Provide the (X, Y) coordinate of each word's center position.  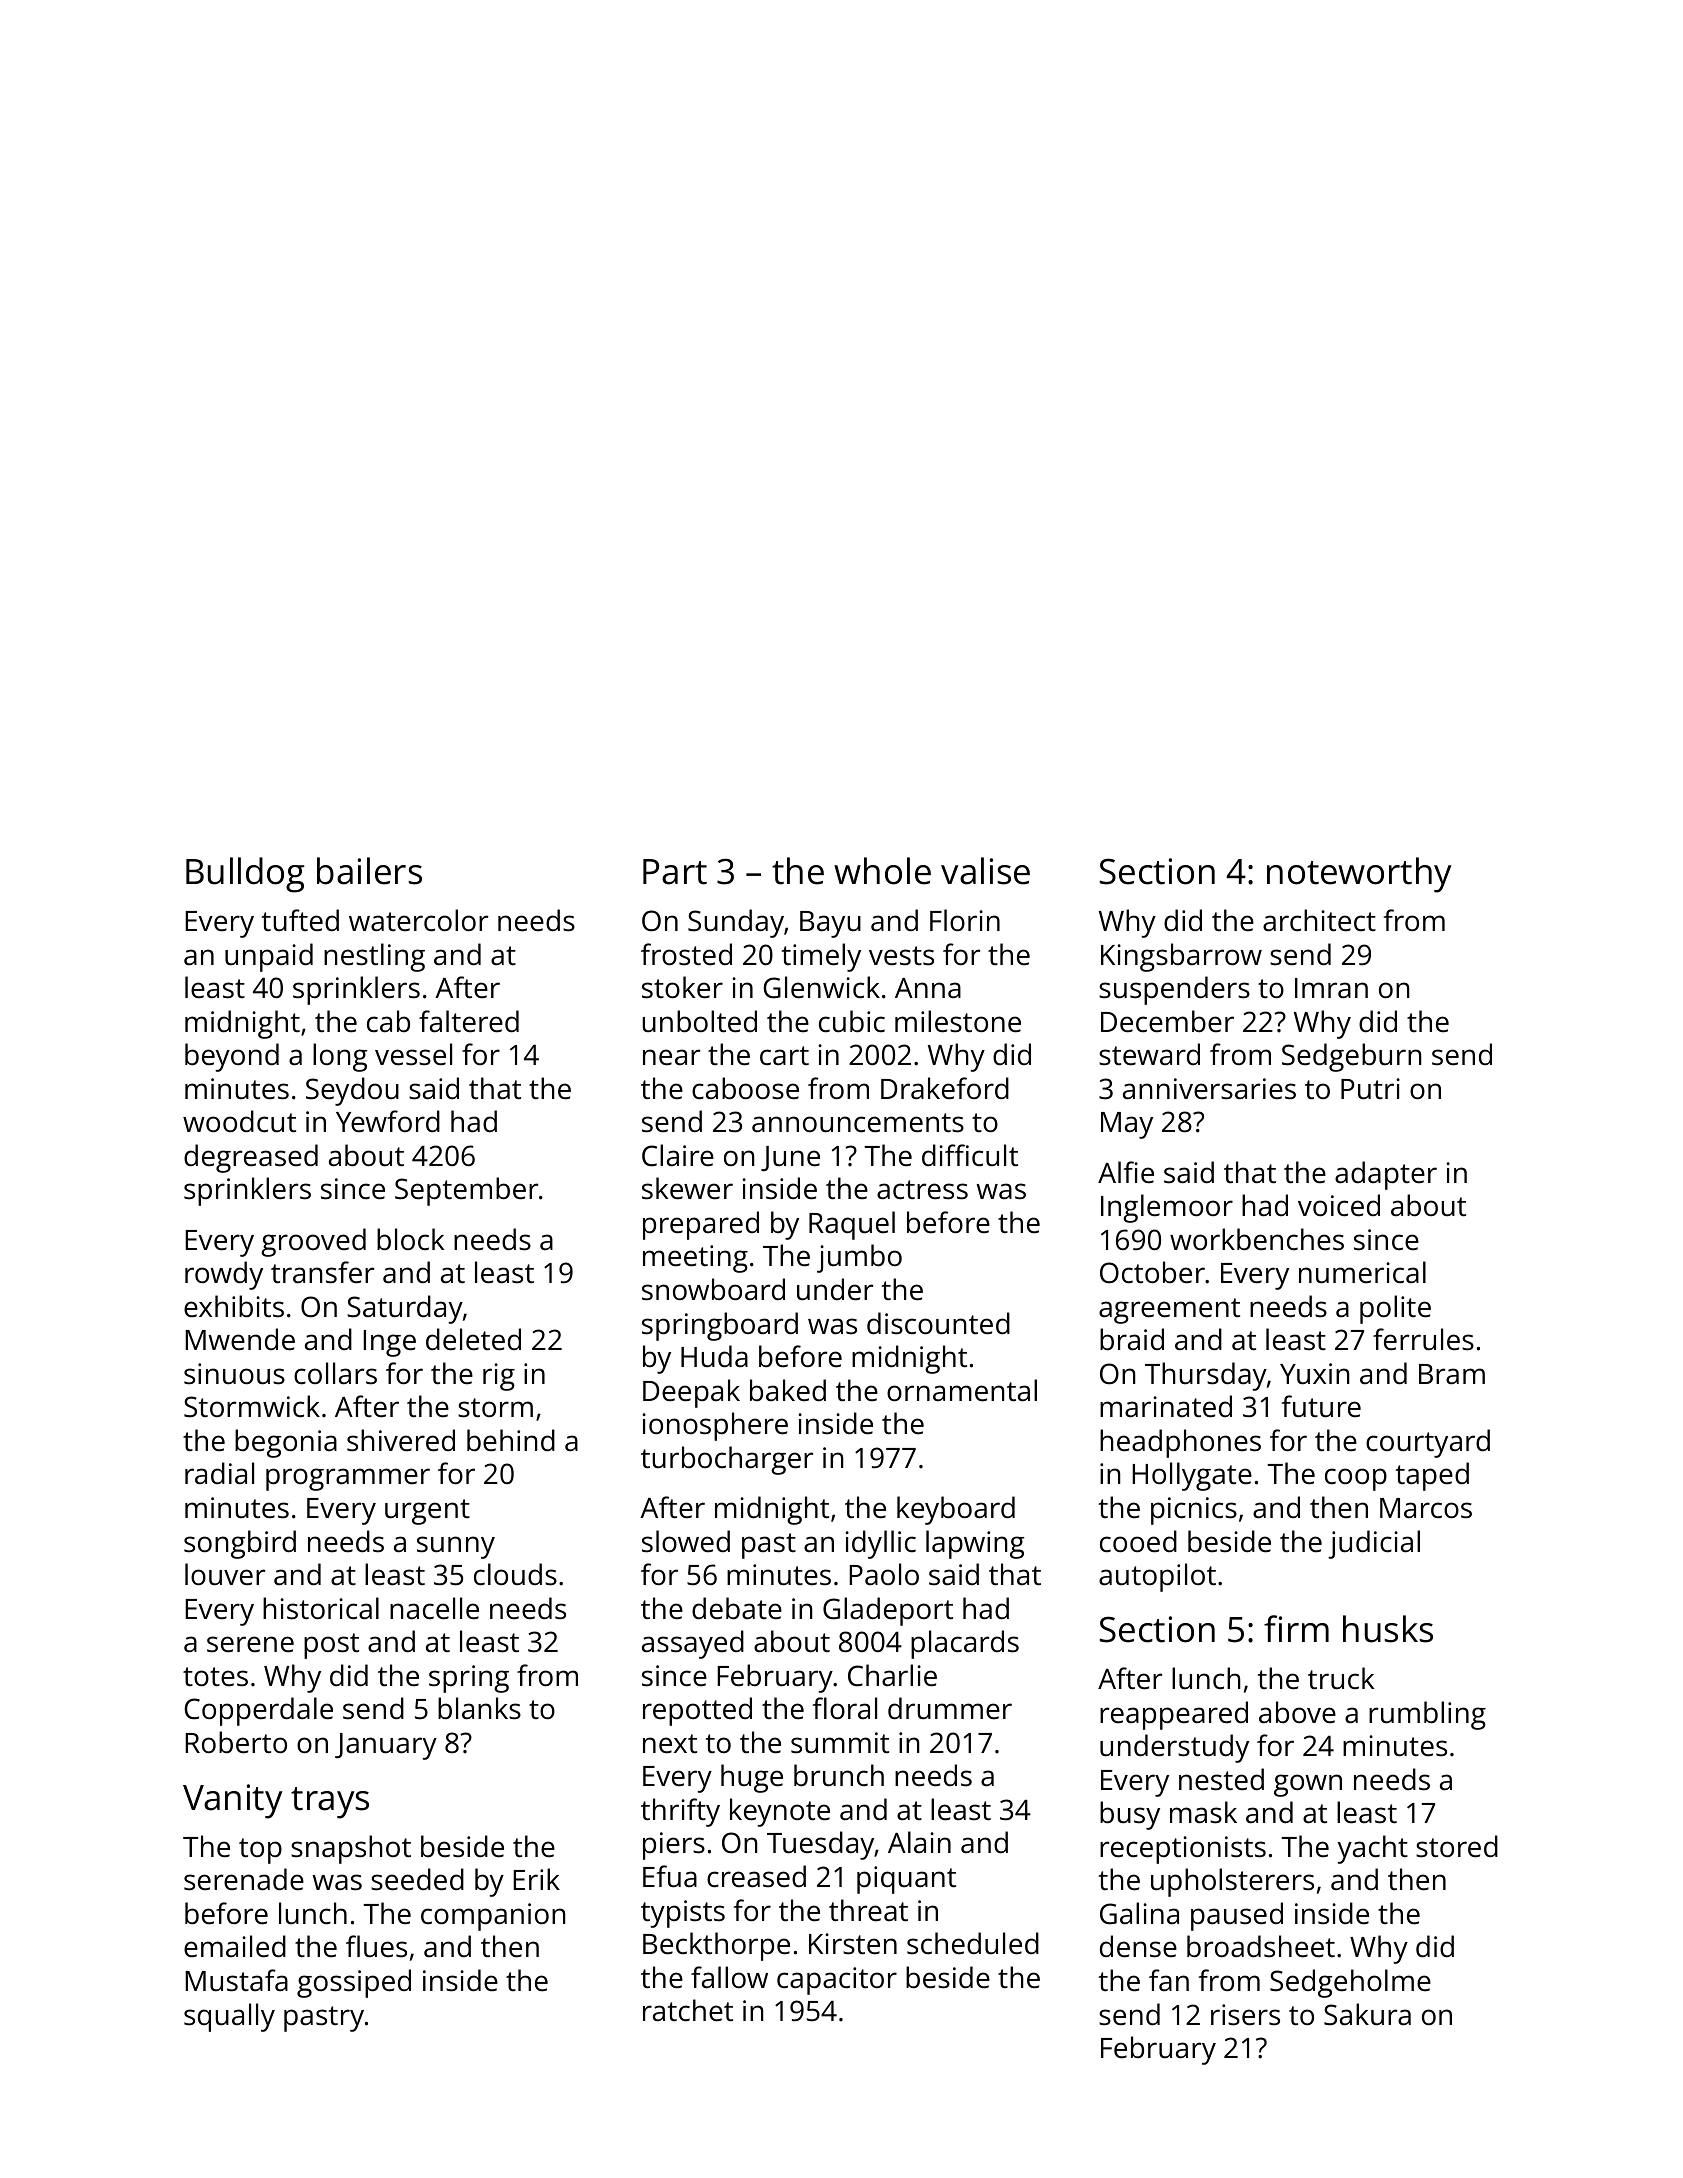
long (340, 1057)
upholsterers (1232, 1882)
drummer (950, 1708)
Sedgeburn (1351, 1057)
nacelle (434, 1608)
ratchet (688, 2010)
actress (922, 1190)
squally (229, 2017)
